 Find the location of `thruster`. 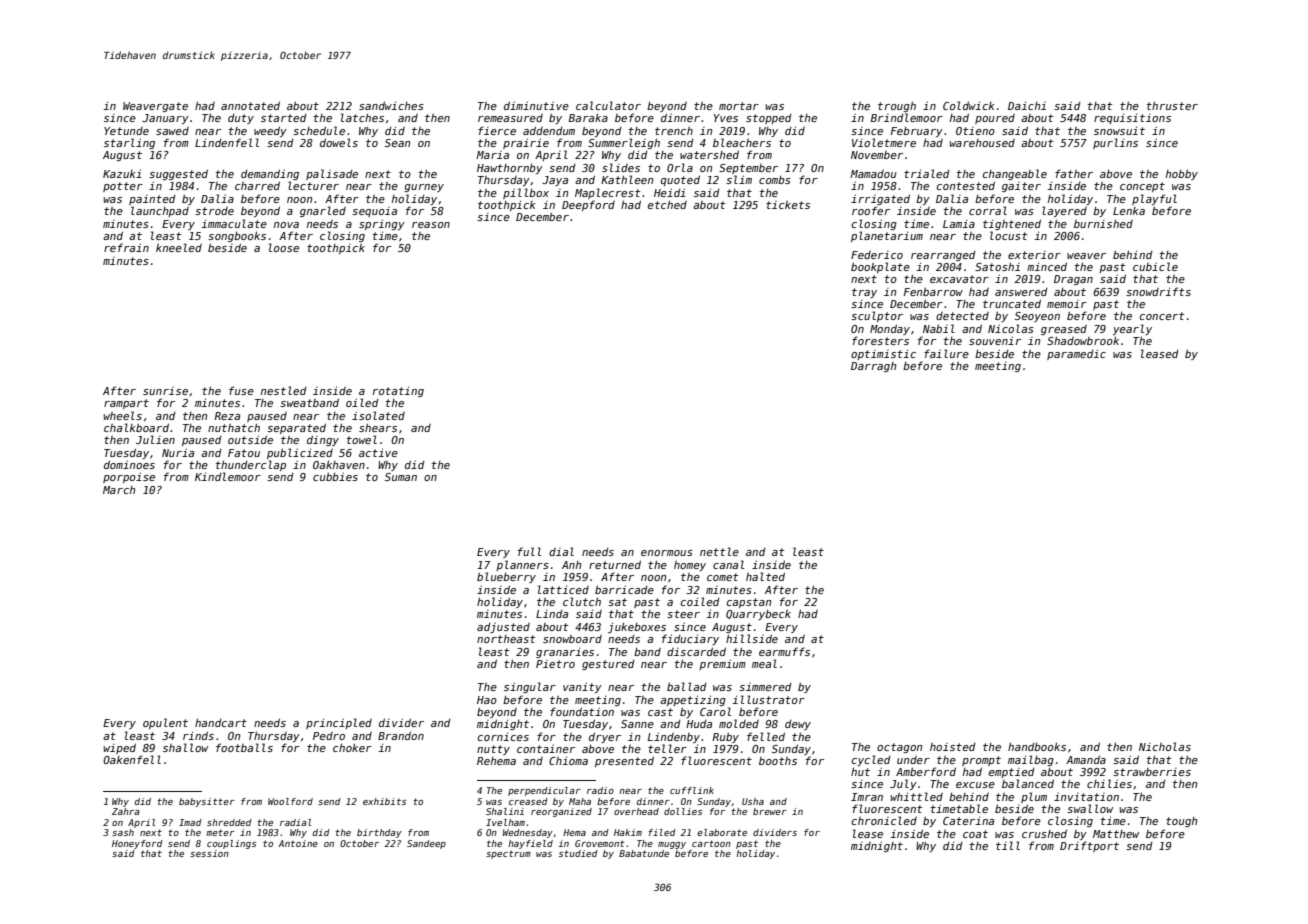

thruster is located at coordinates (1172, 105).
